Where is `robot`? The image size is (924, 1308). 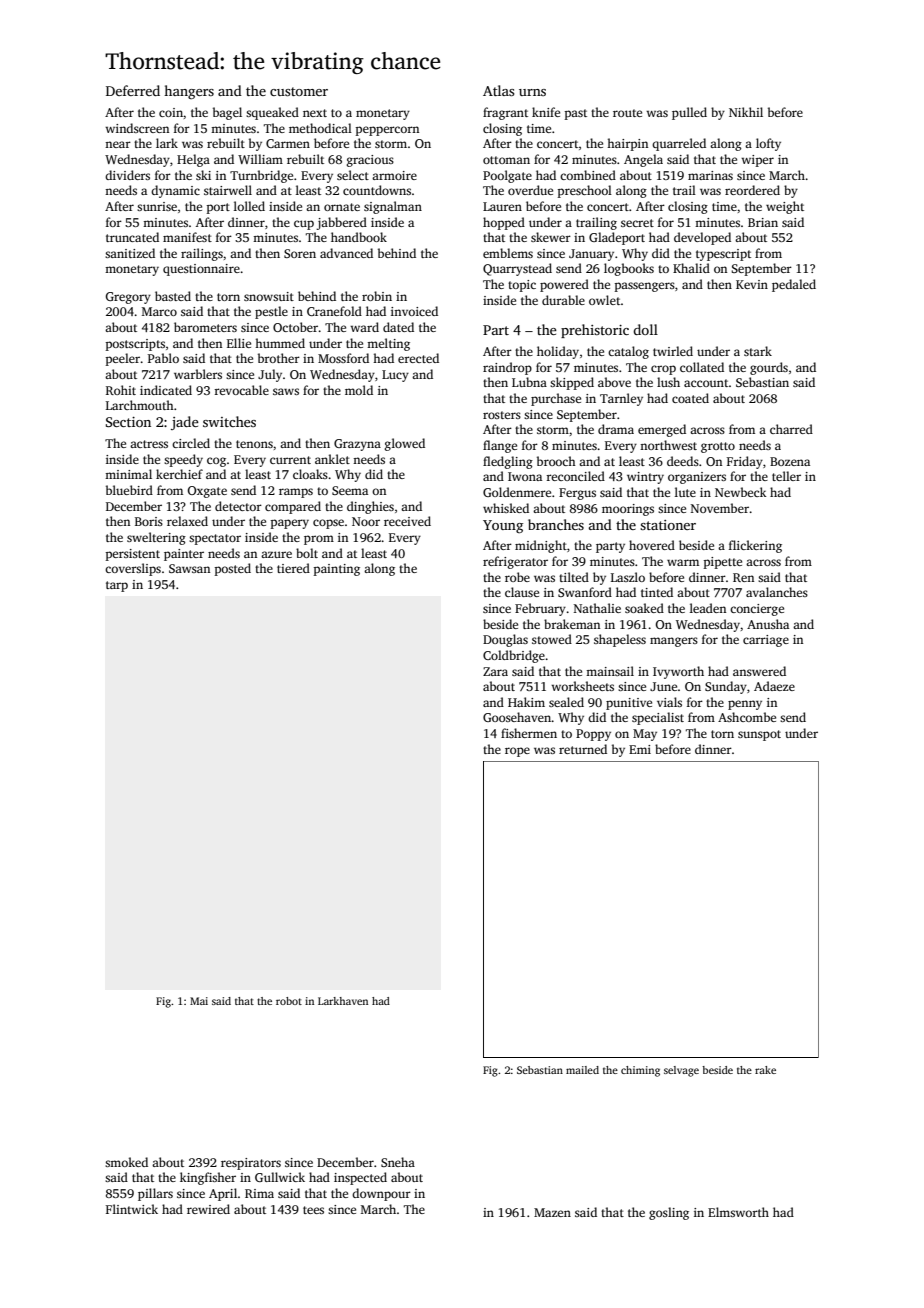
robot is located at coordinates (289, 1001).
